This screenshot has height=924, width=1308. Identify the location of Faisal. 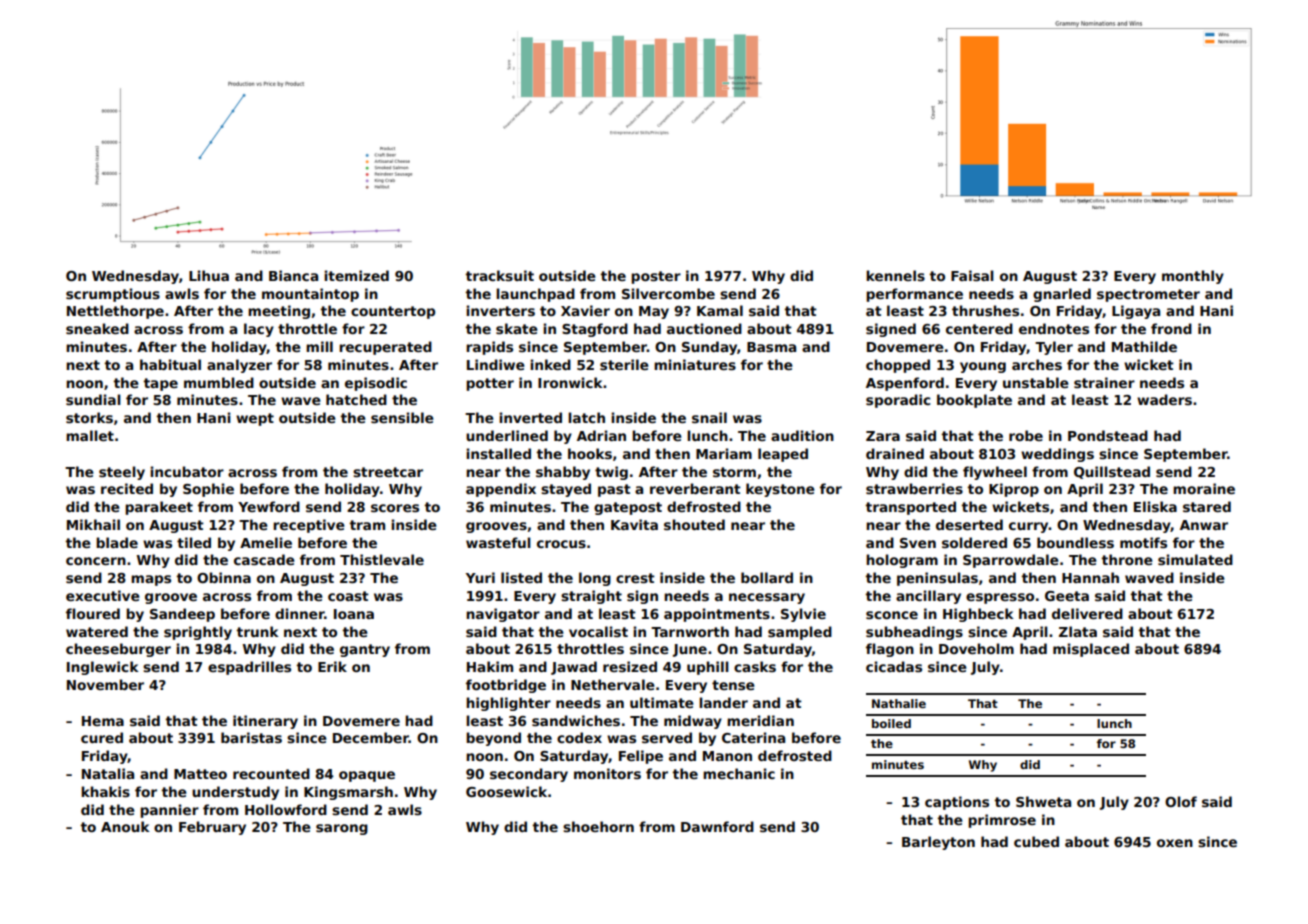
(972, 275).
